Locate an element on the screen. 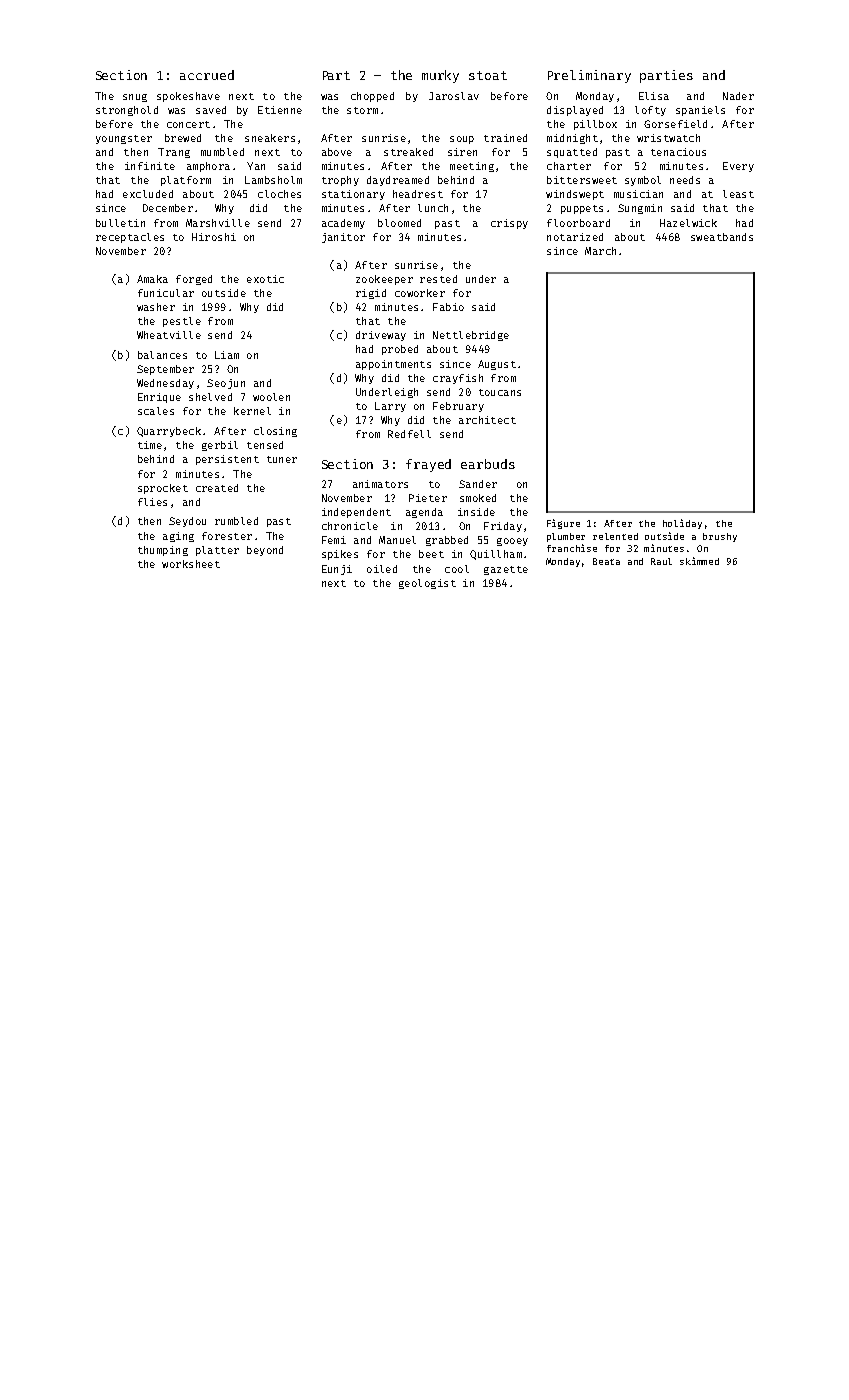  snug is located at coordinates (135, 98).
